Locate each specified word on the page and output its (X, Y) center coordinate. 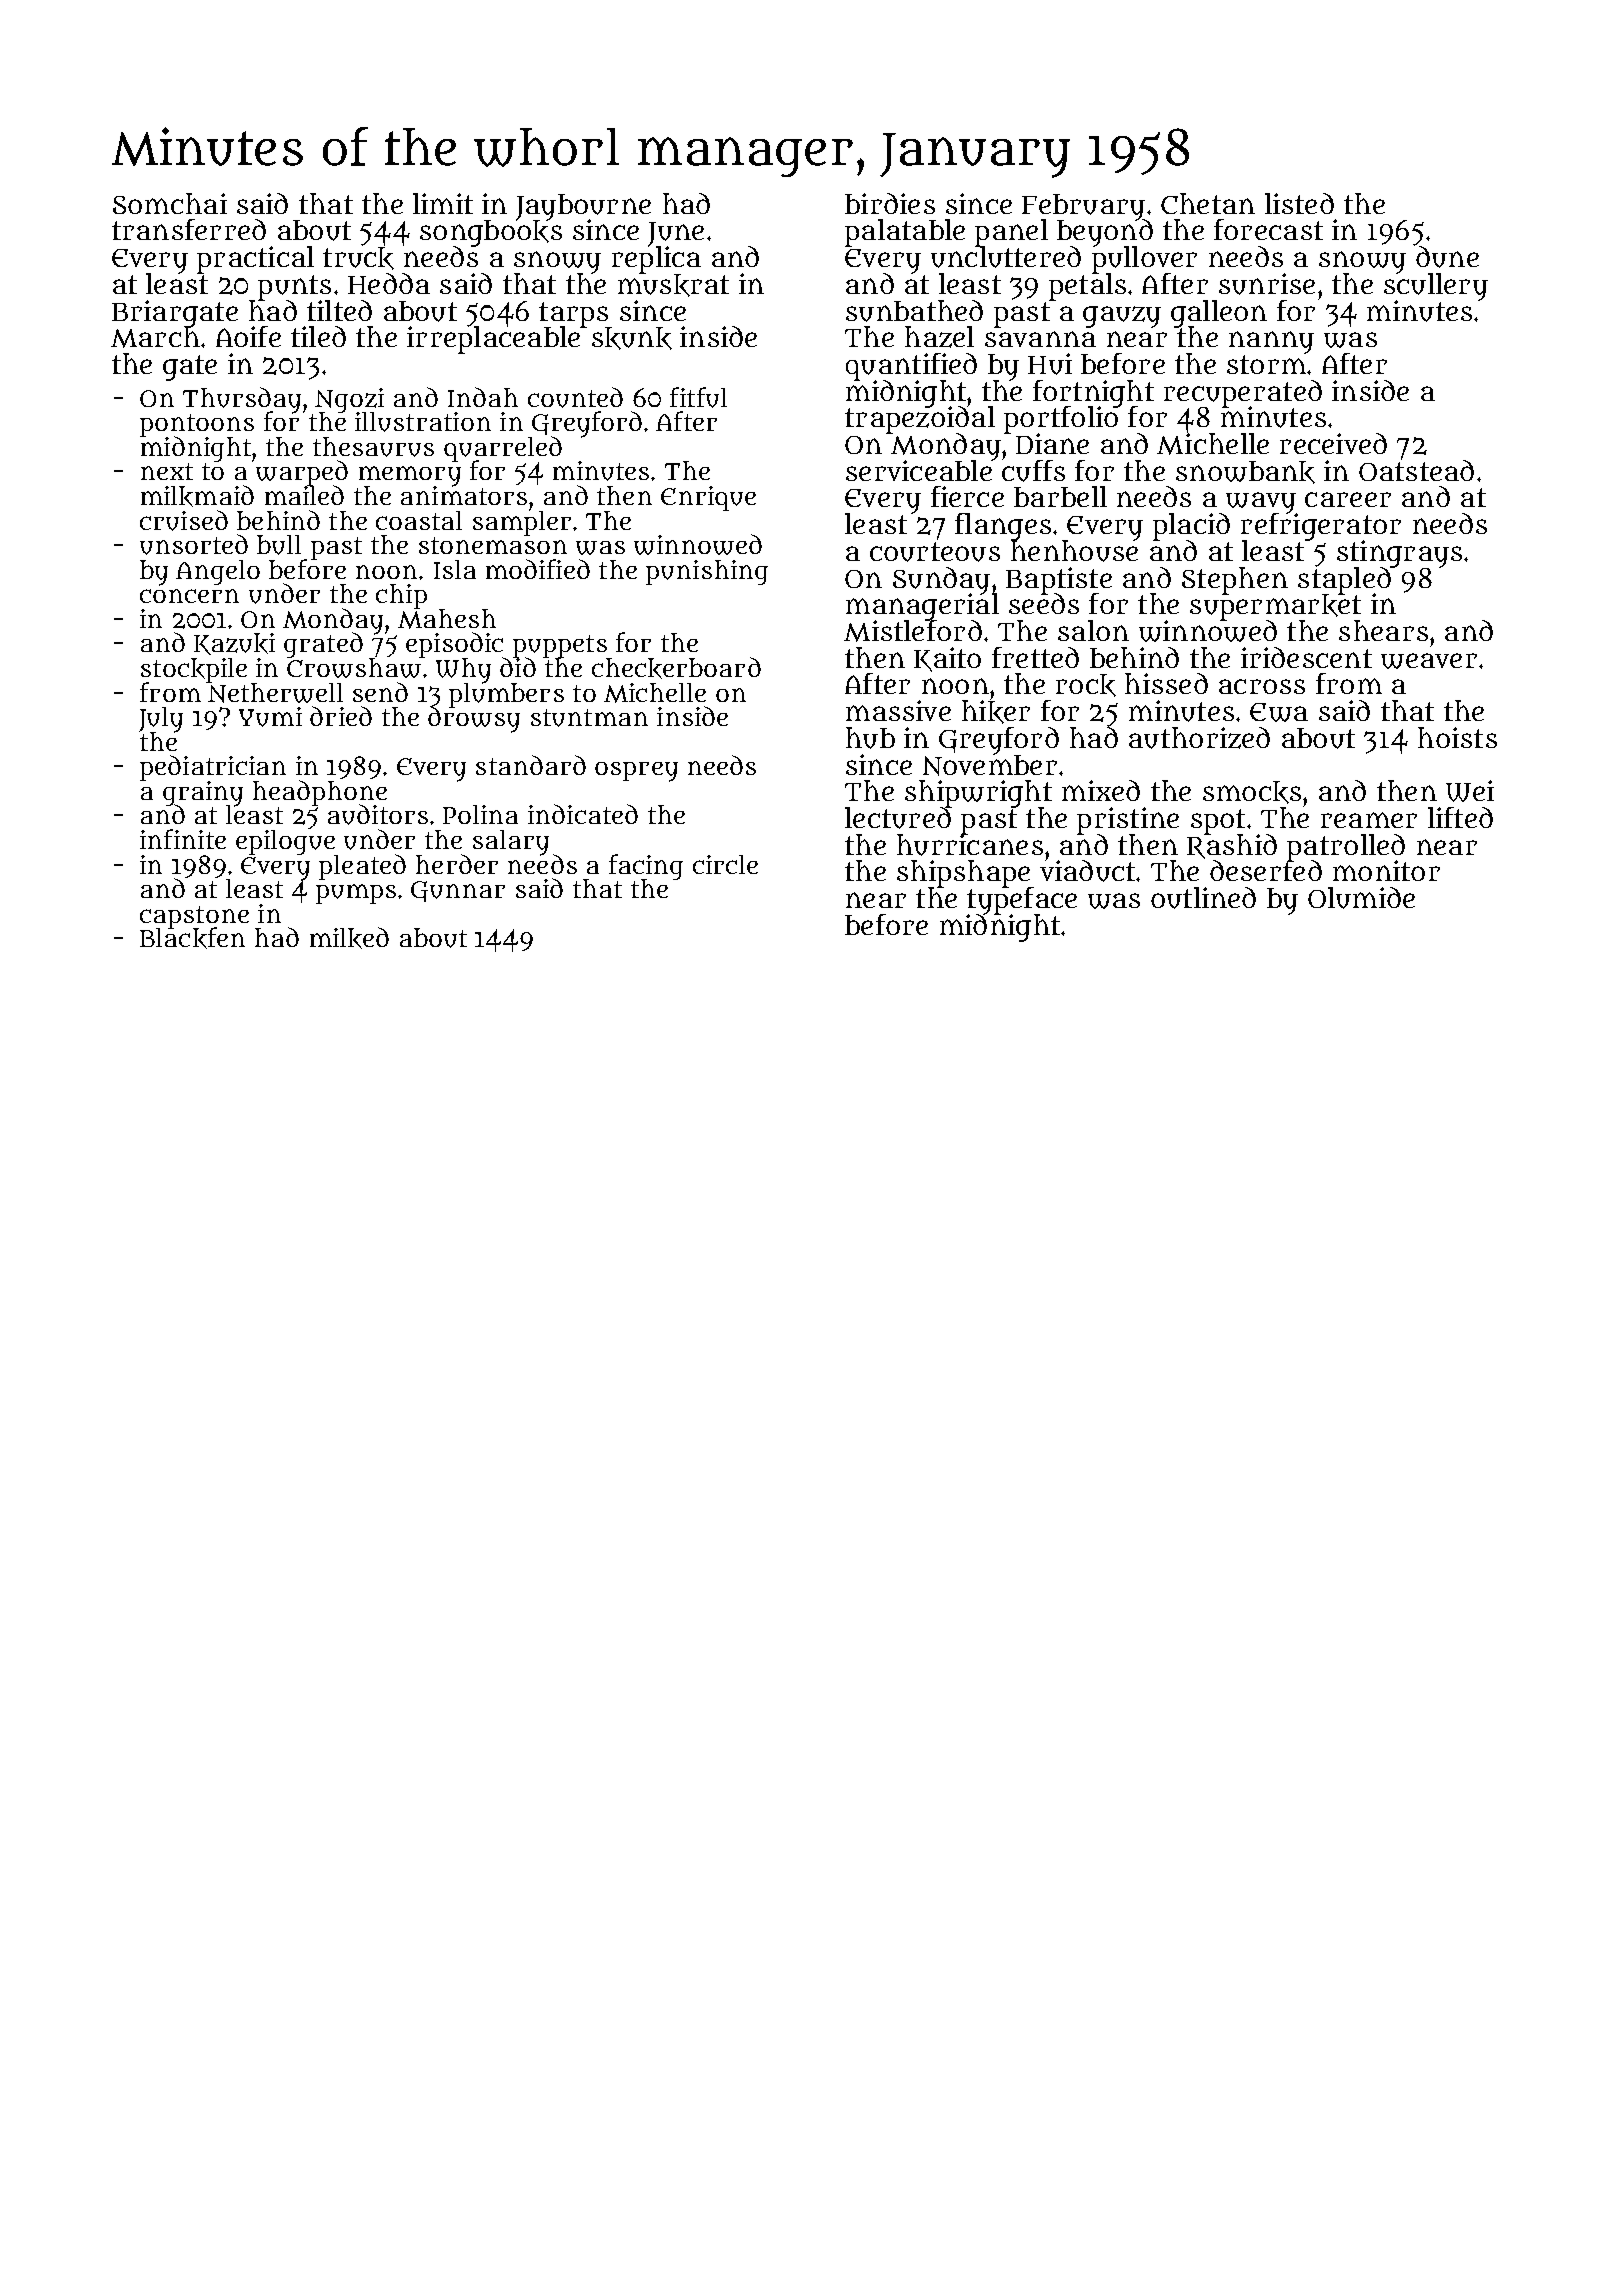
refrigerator (1321, 526)
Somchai (170, 203)
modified (538, 569)
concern (189, 596)
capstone (194, 917)
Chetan (1208, 203)
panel (1011, 233)
